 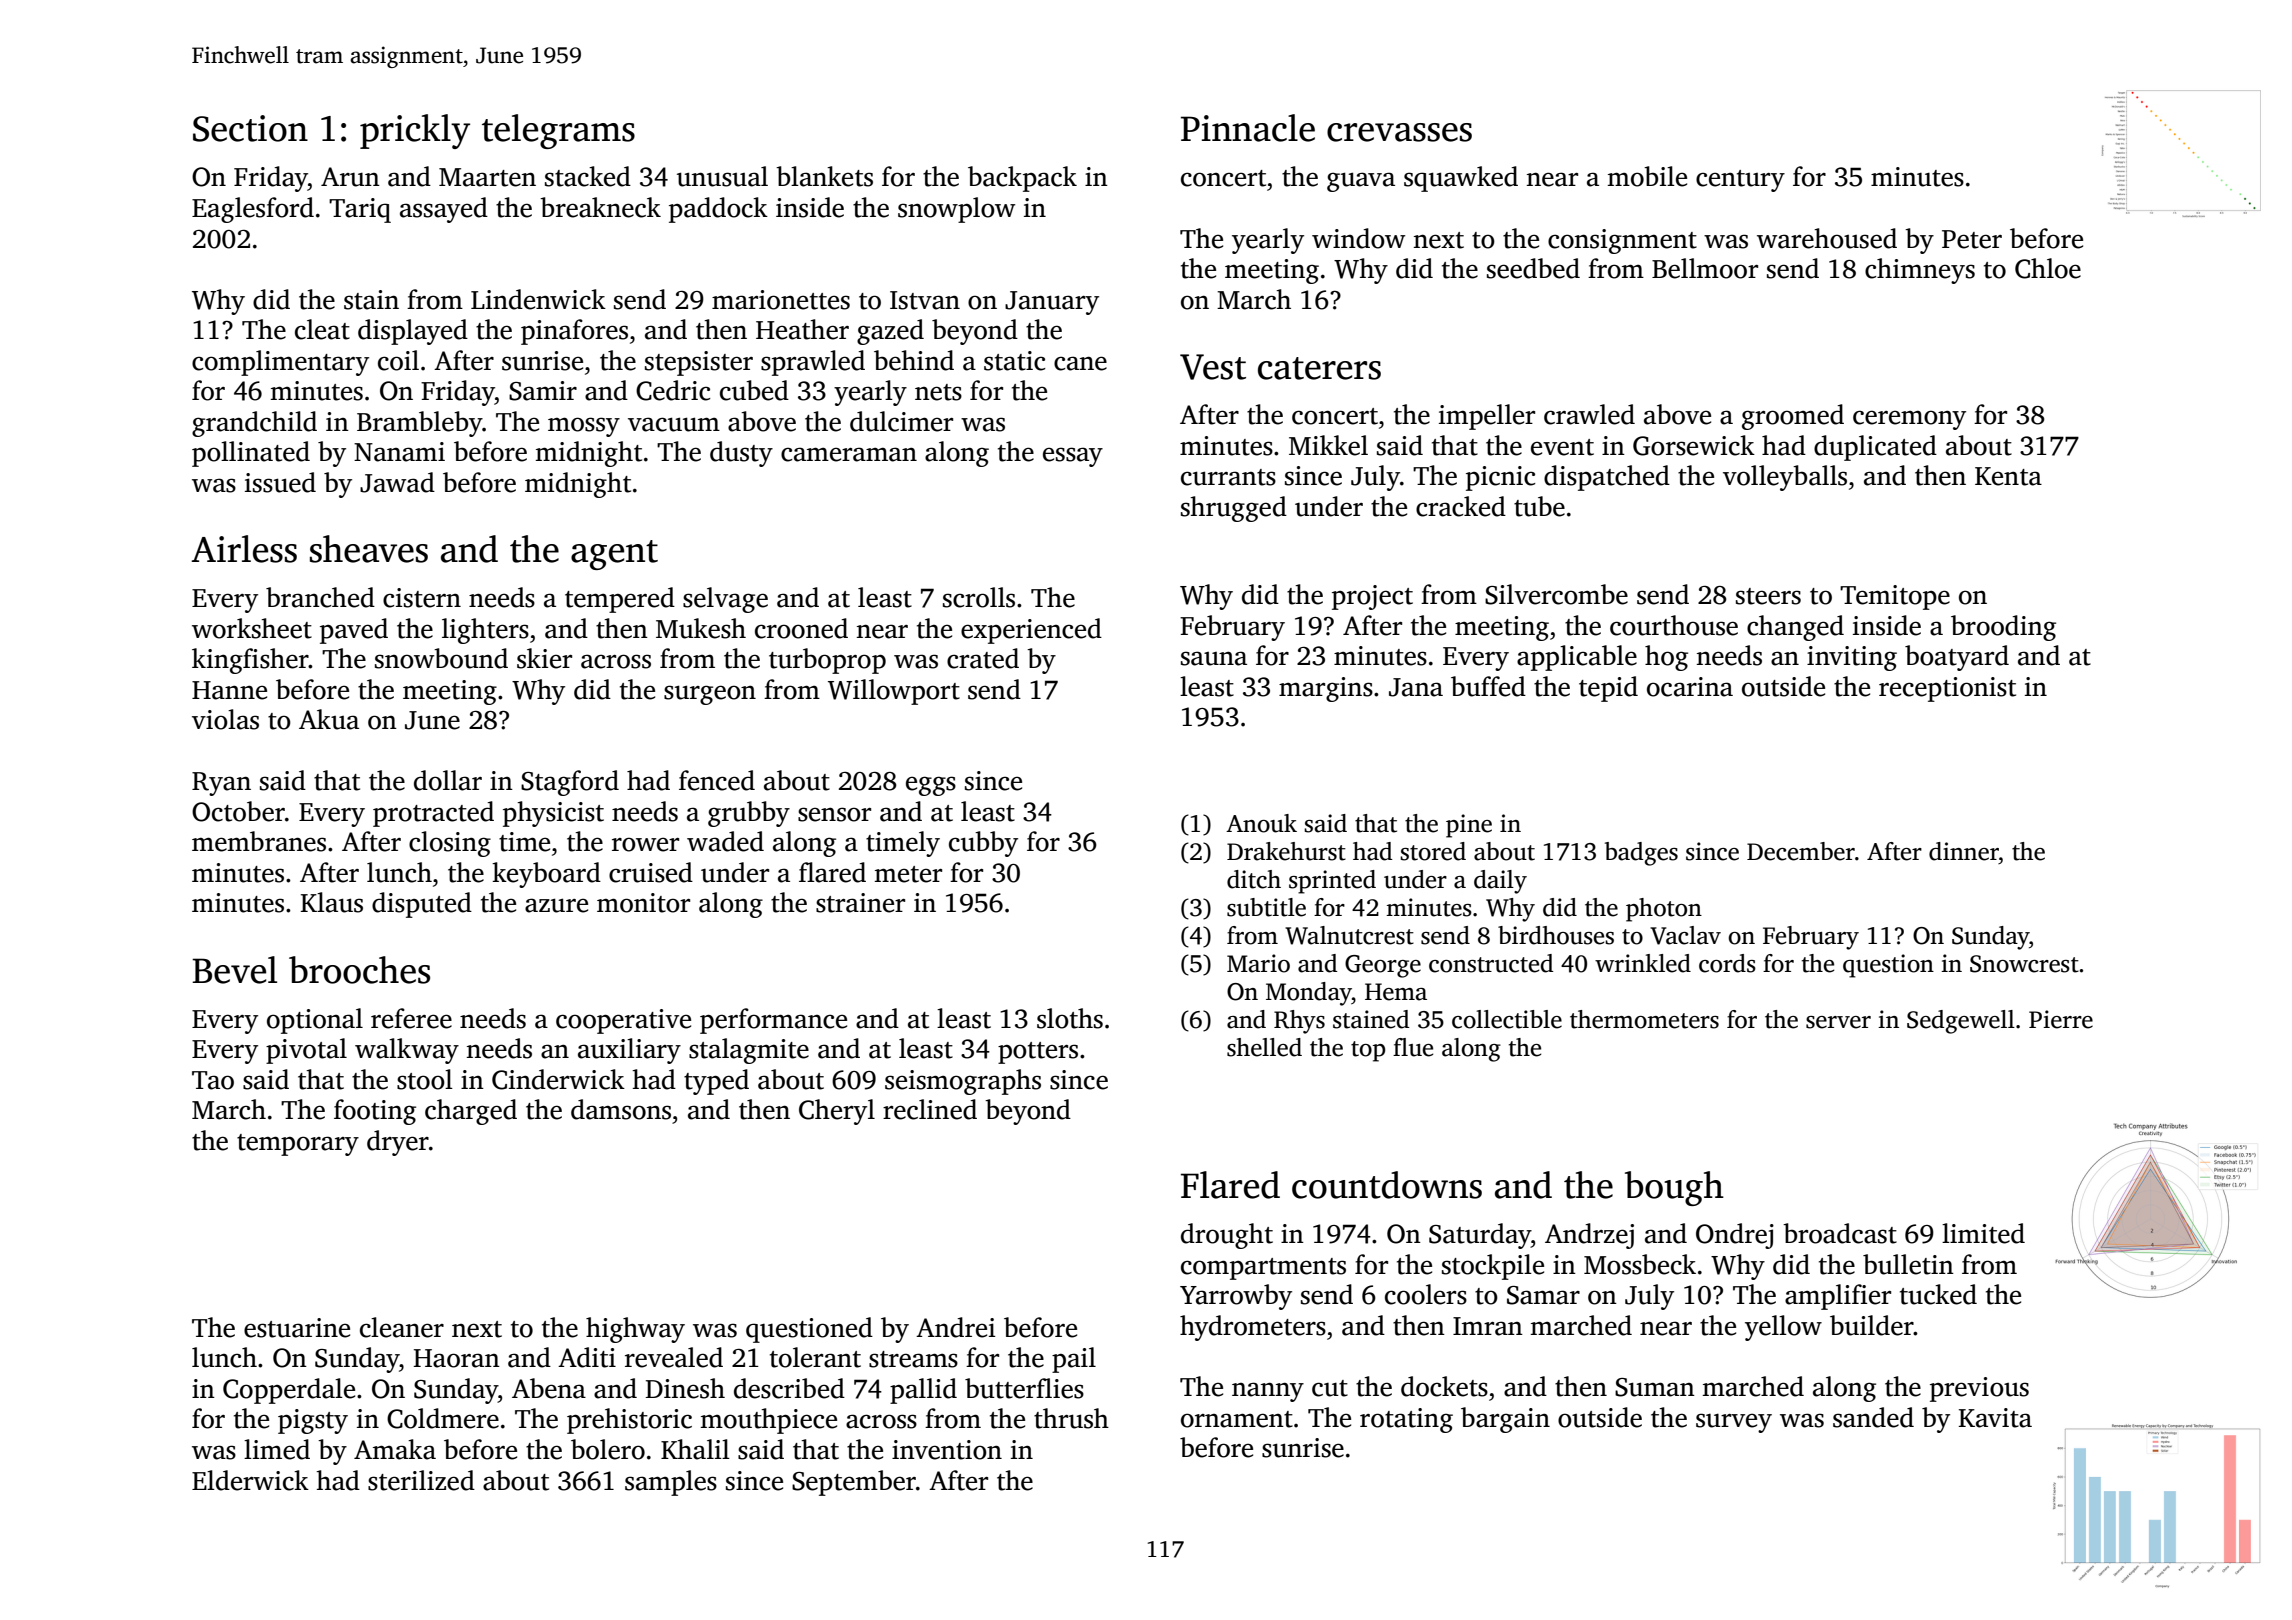 I want to click on prickly, so click(x=415, y=131).
